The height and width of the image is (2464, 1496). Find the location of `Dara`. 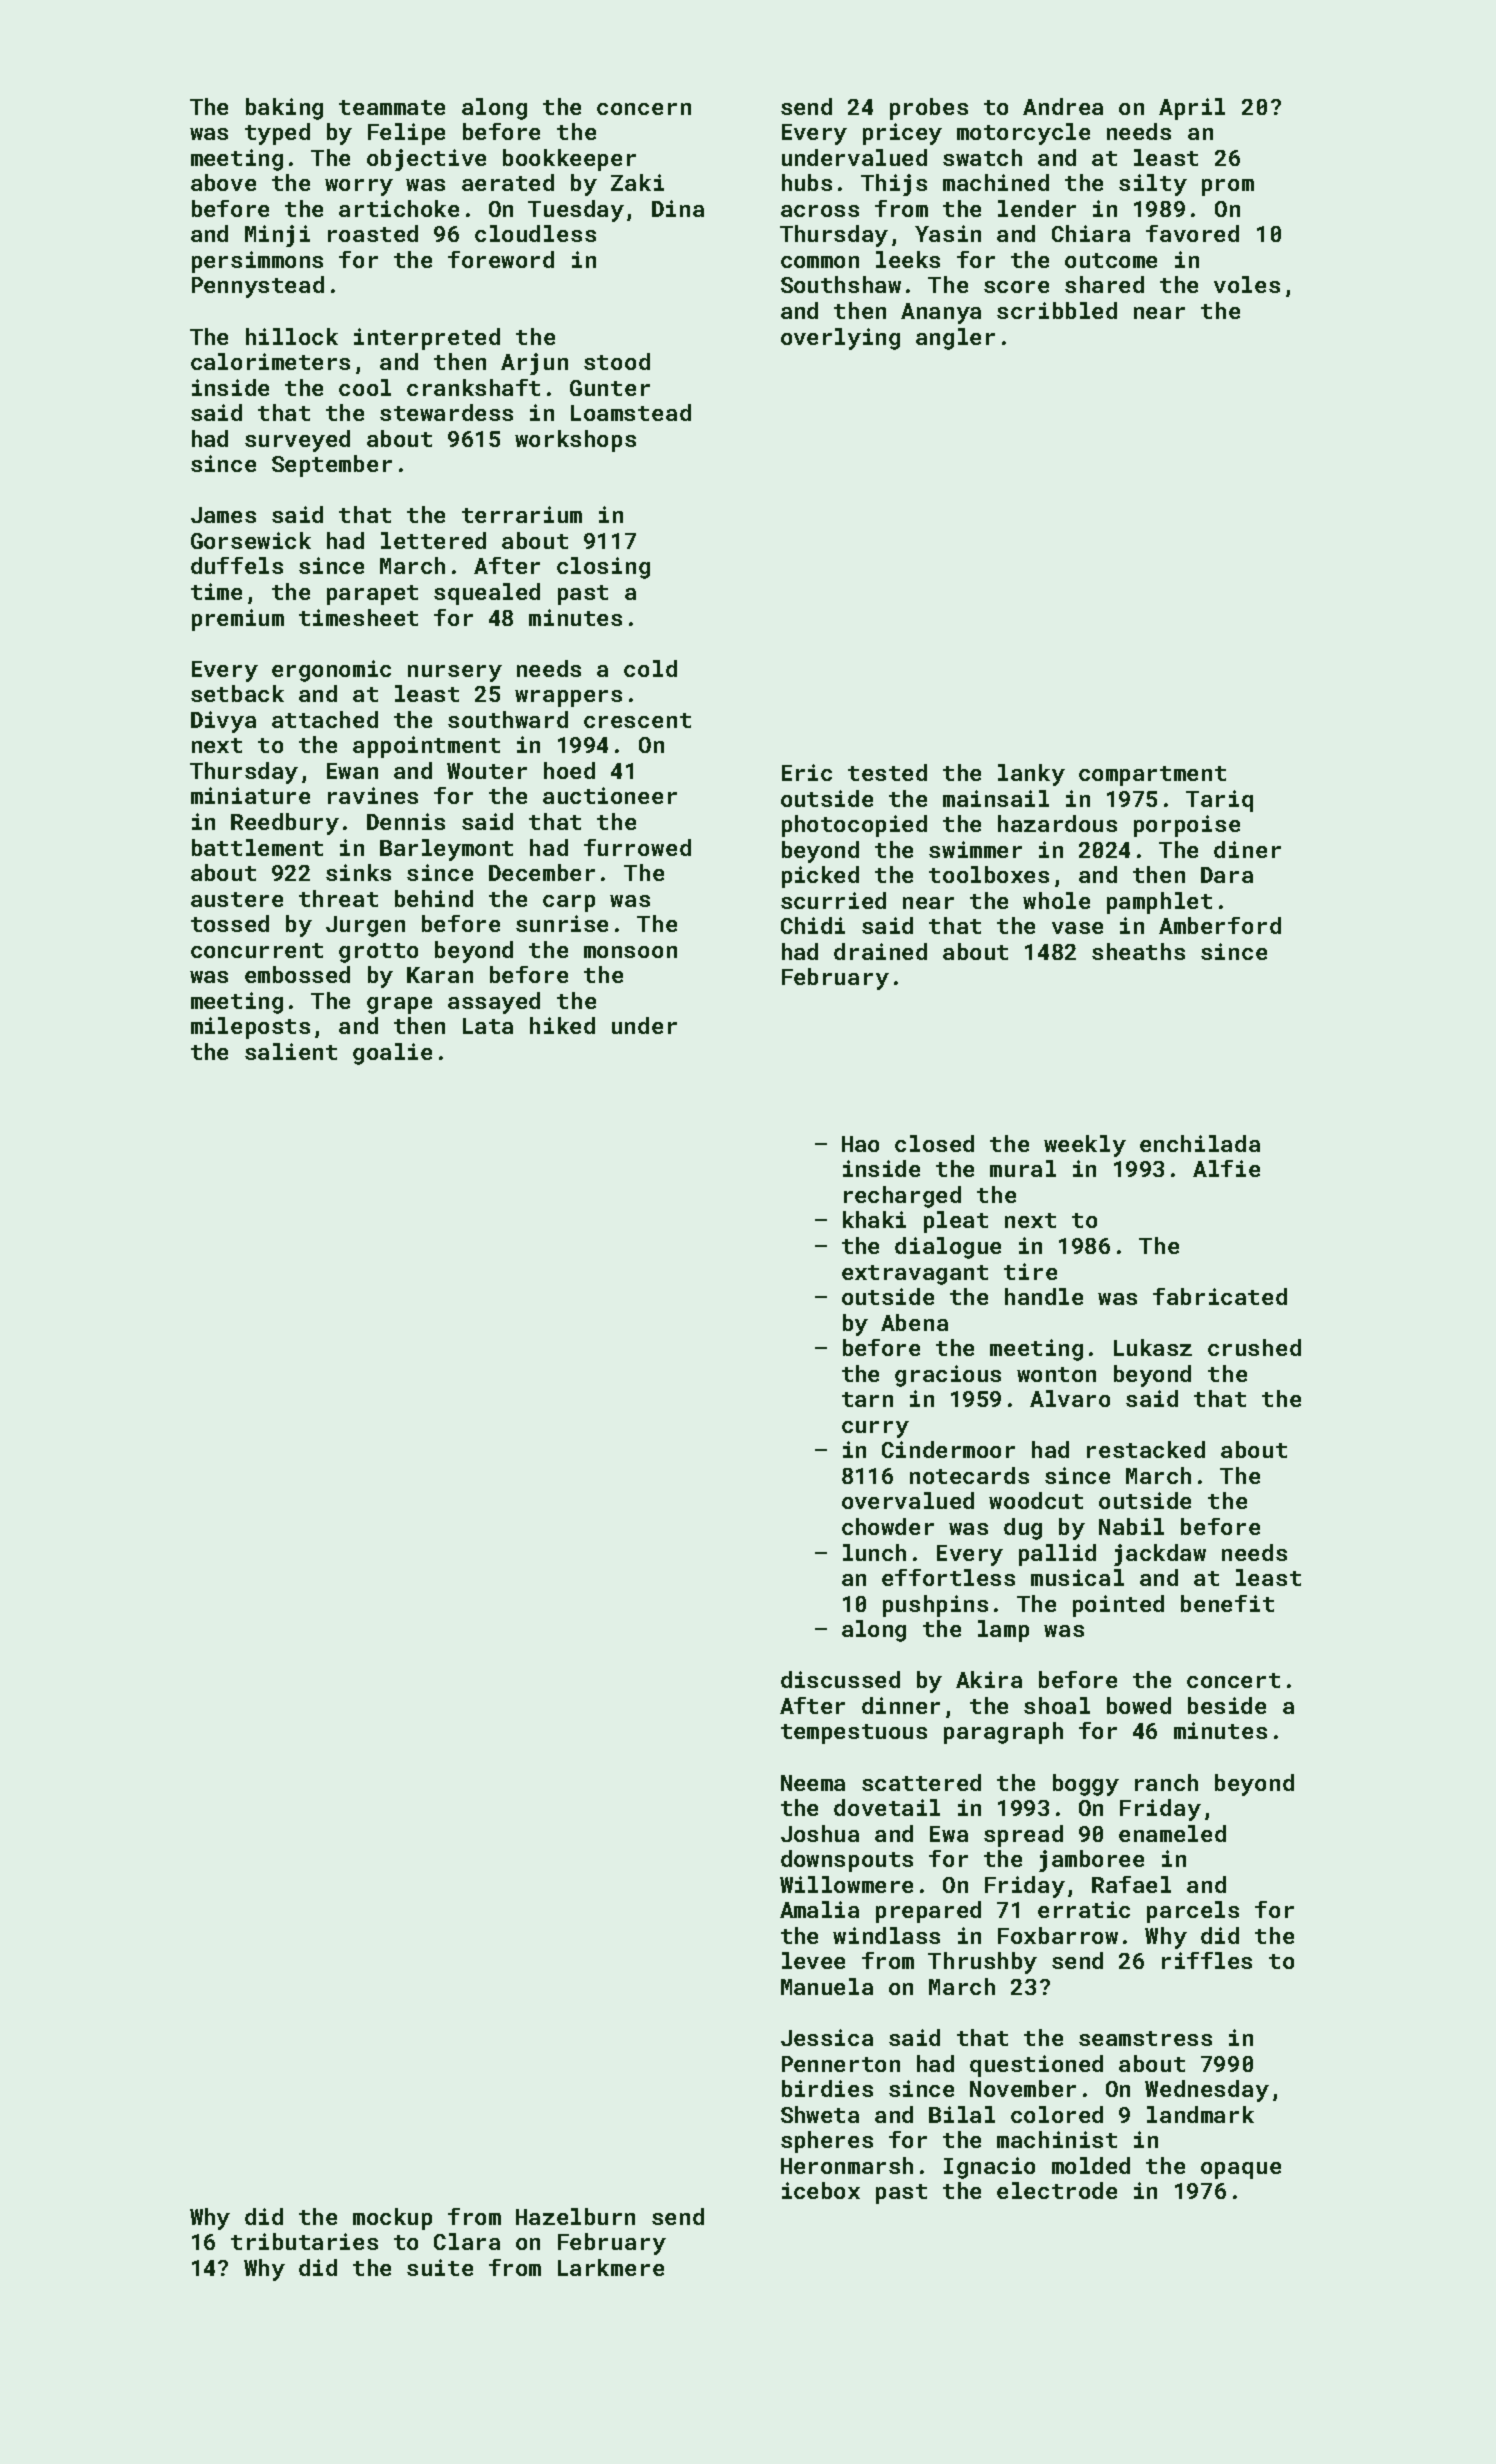

Dara is located at coordinates (1227, 875).
